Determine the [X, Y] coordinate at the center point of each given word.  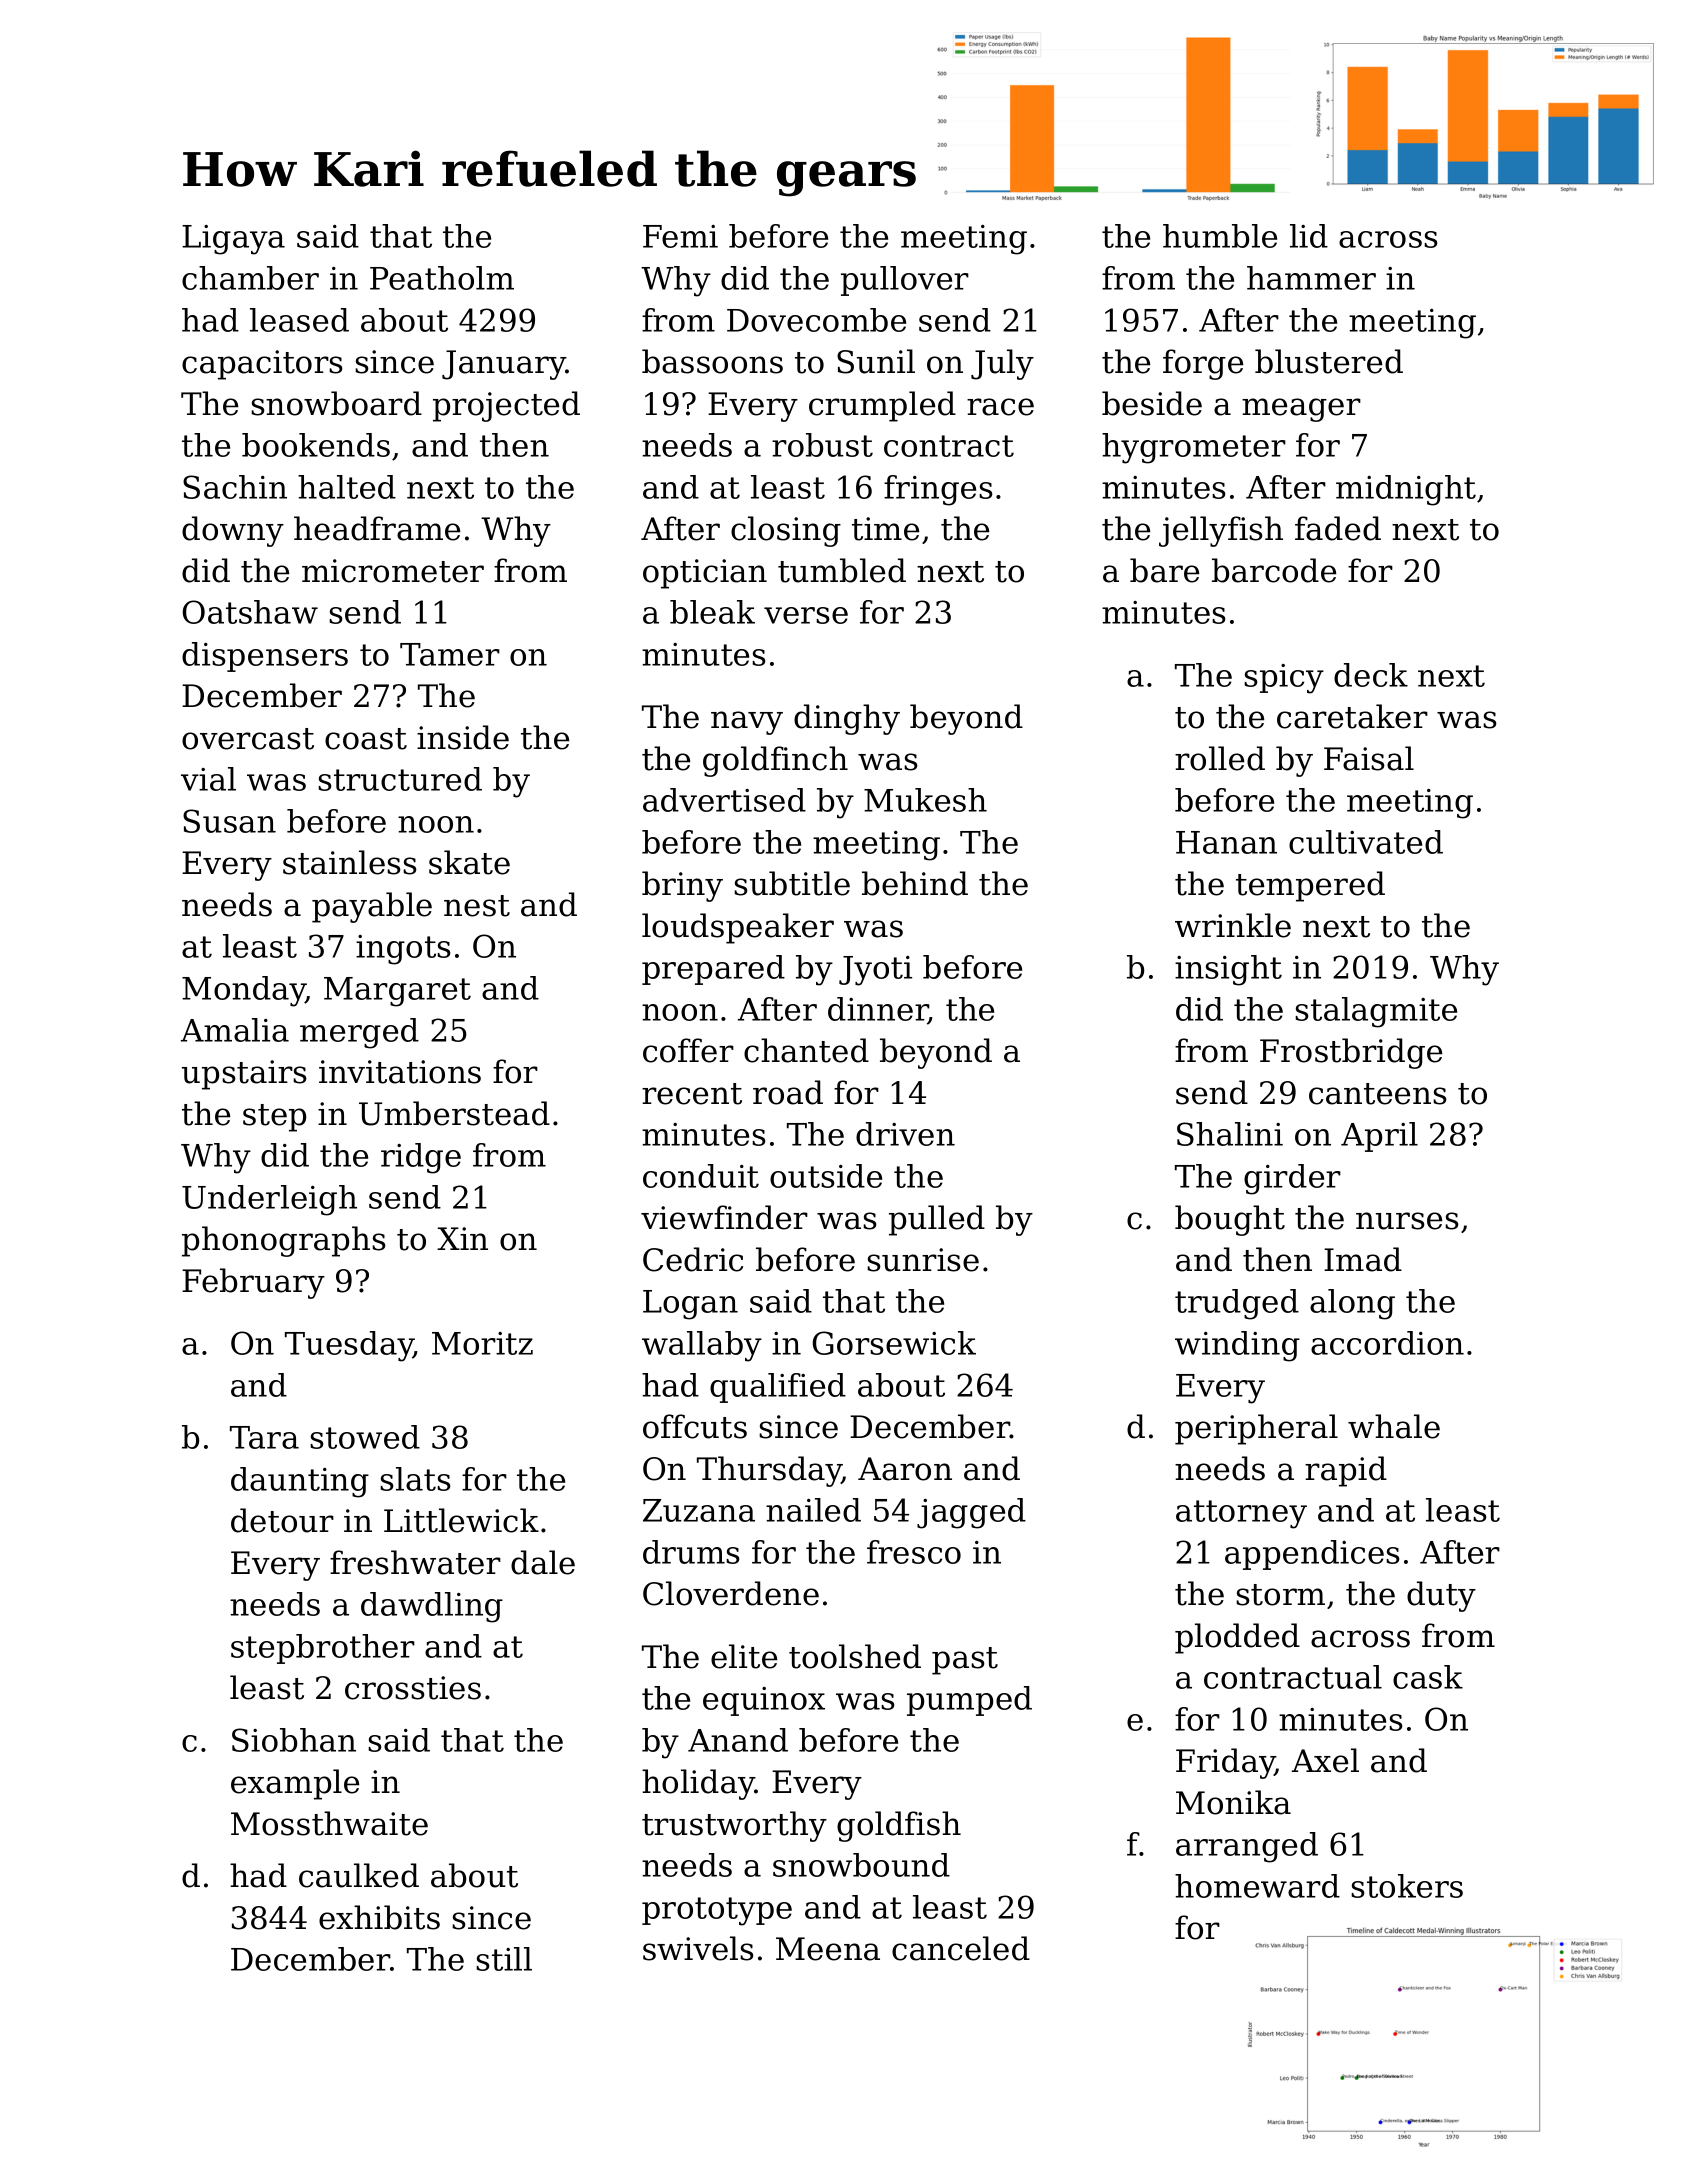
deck [1371, 675]
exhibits [379, 1917]
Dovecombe [816, 320]
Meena [828, 1949]
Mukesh [925, 800]
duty [1441, 1596]
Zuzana [699, 1510]
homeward [1257, 1886]
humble [1220, 236]
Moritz [482, 1343]
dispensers [265, 657]
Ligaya [233, 240]
